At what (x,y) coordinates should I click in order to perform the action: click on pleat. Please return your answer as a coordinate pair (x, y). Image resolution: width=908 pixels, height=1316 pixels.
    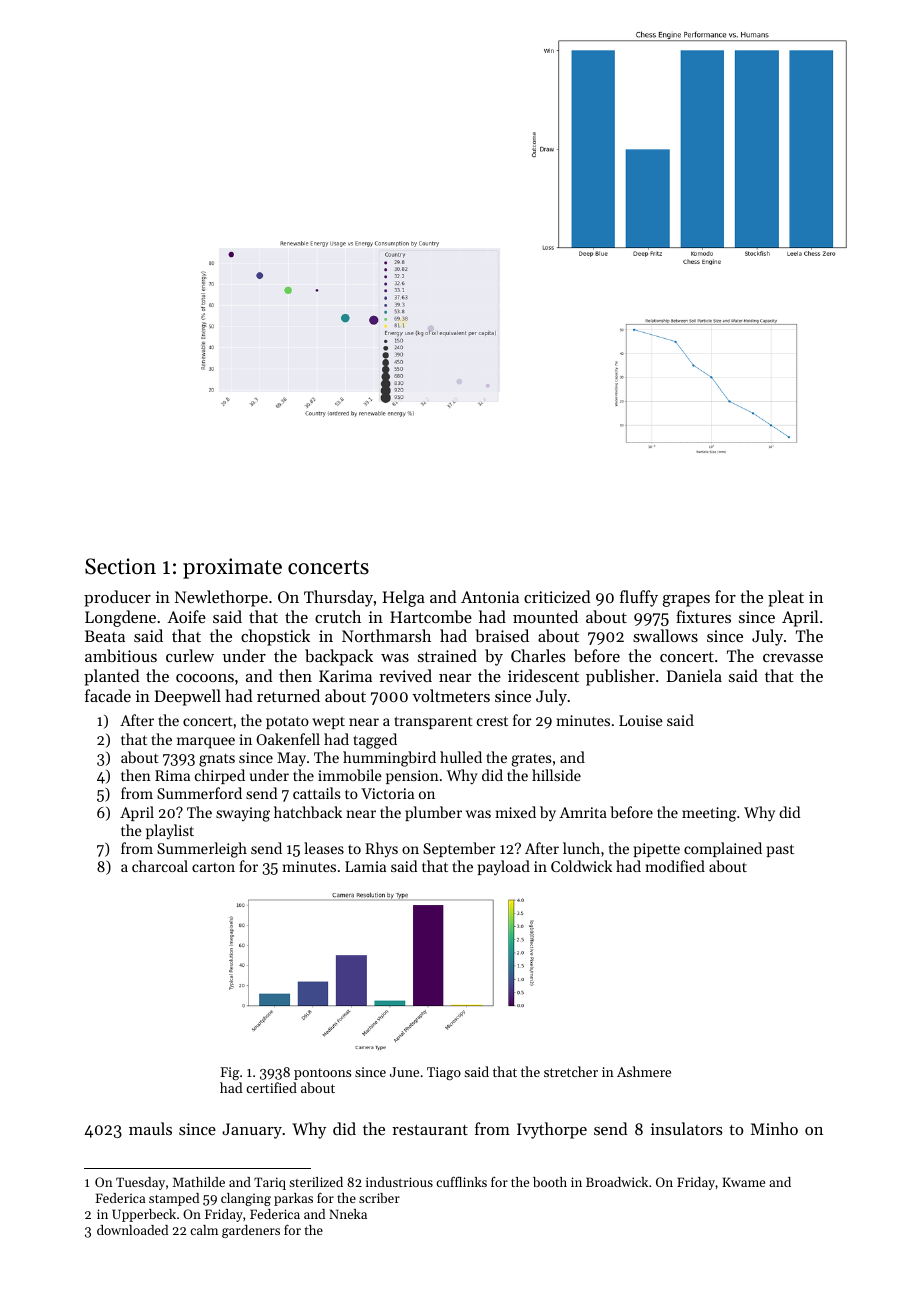
    Looking at the image, I should click on (786, 598).
